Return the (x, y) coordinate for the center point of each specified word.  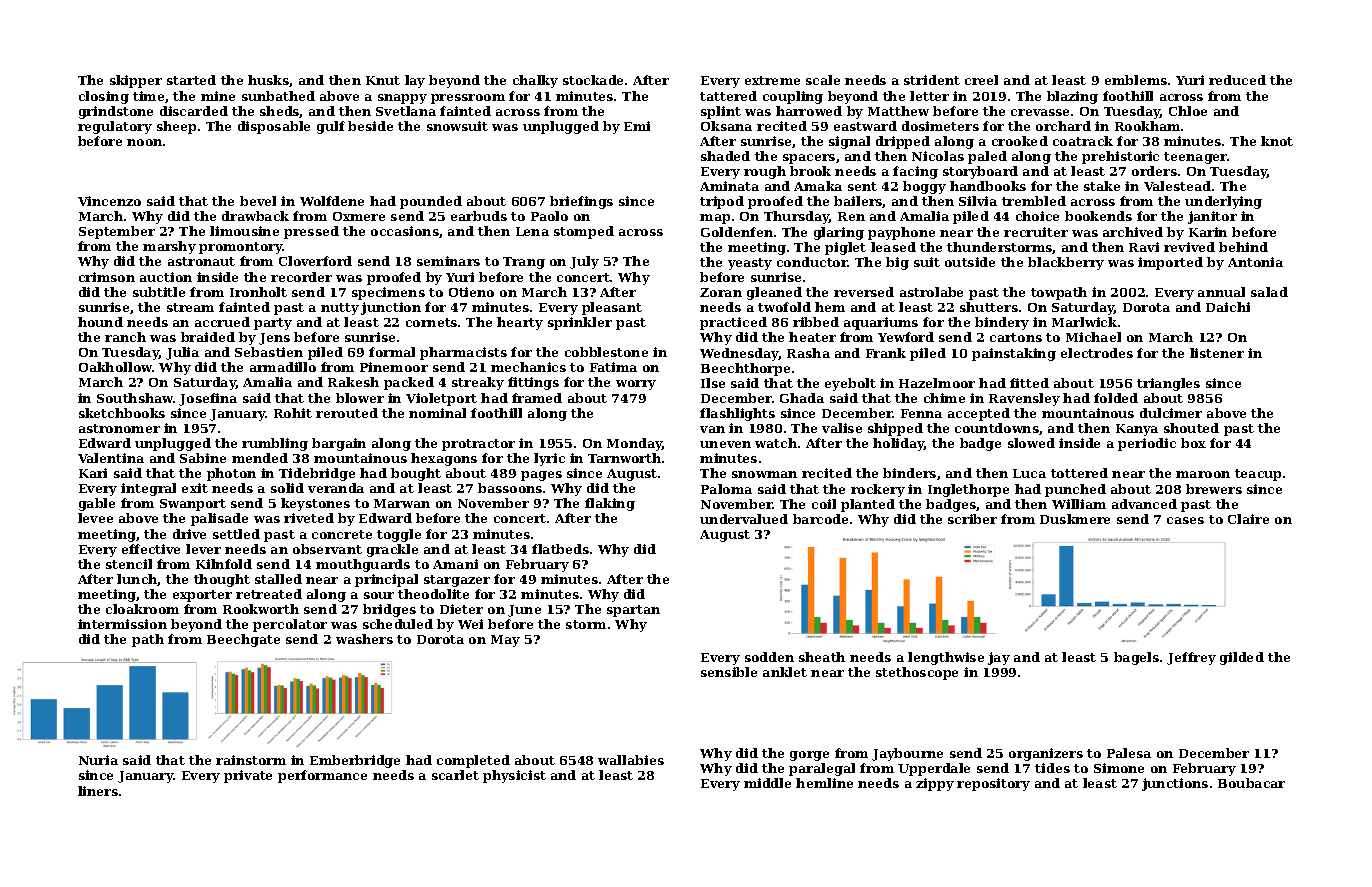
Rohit (293, 413)
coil (824, 504)
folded (1116, 398)
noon (144, 142)
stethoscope (917, 673)
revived (1189, 247)
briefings (581, 202)
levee (95, 518)
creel (981, 80)
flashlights (737, 414)
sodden (769, 657)
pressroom (468, 99)
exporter (202, 596)
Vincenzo (109, 201)
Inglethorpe (968, 490)
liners (98, 791)
